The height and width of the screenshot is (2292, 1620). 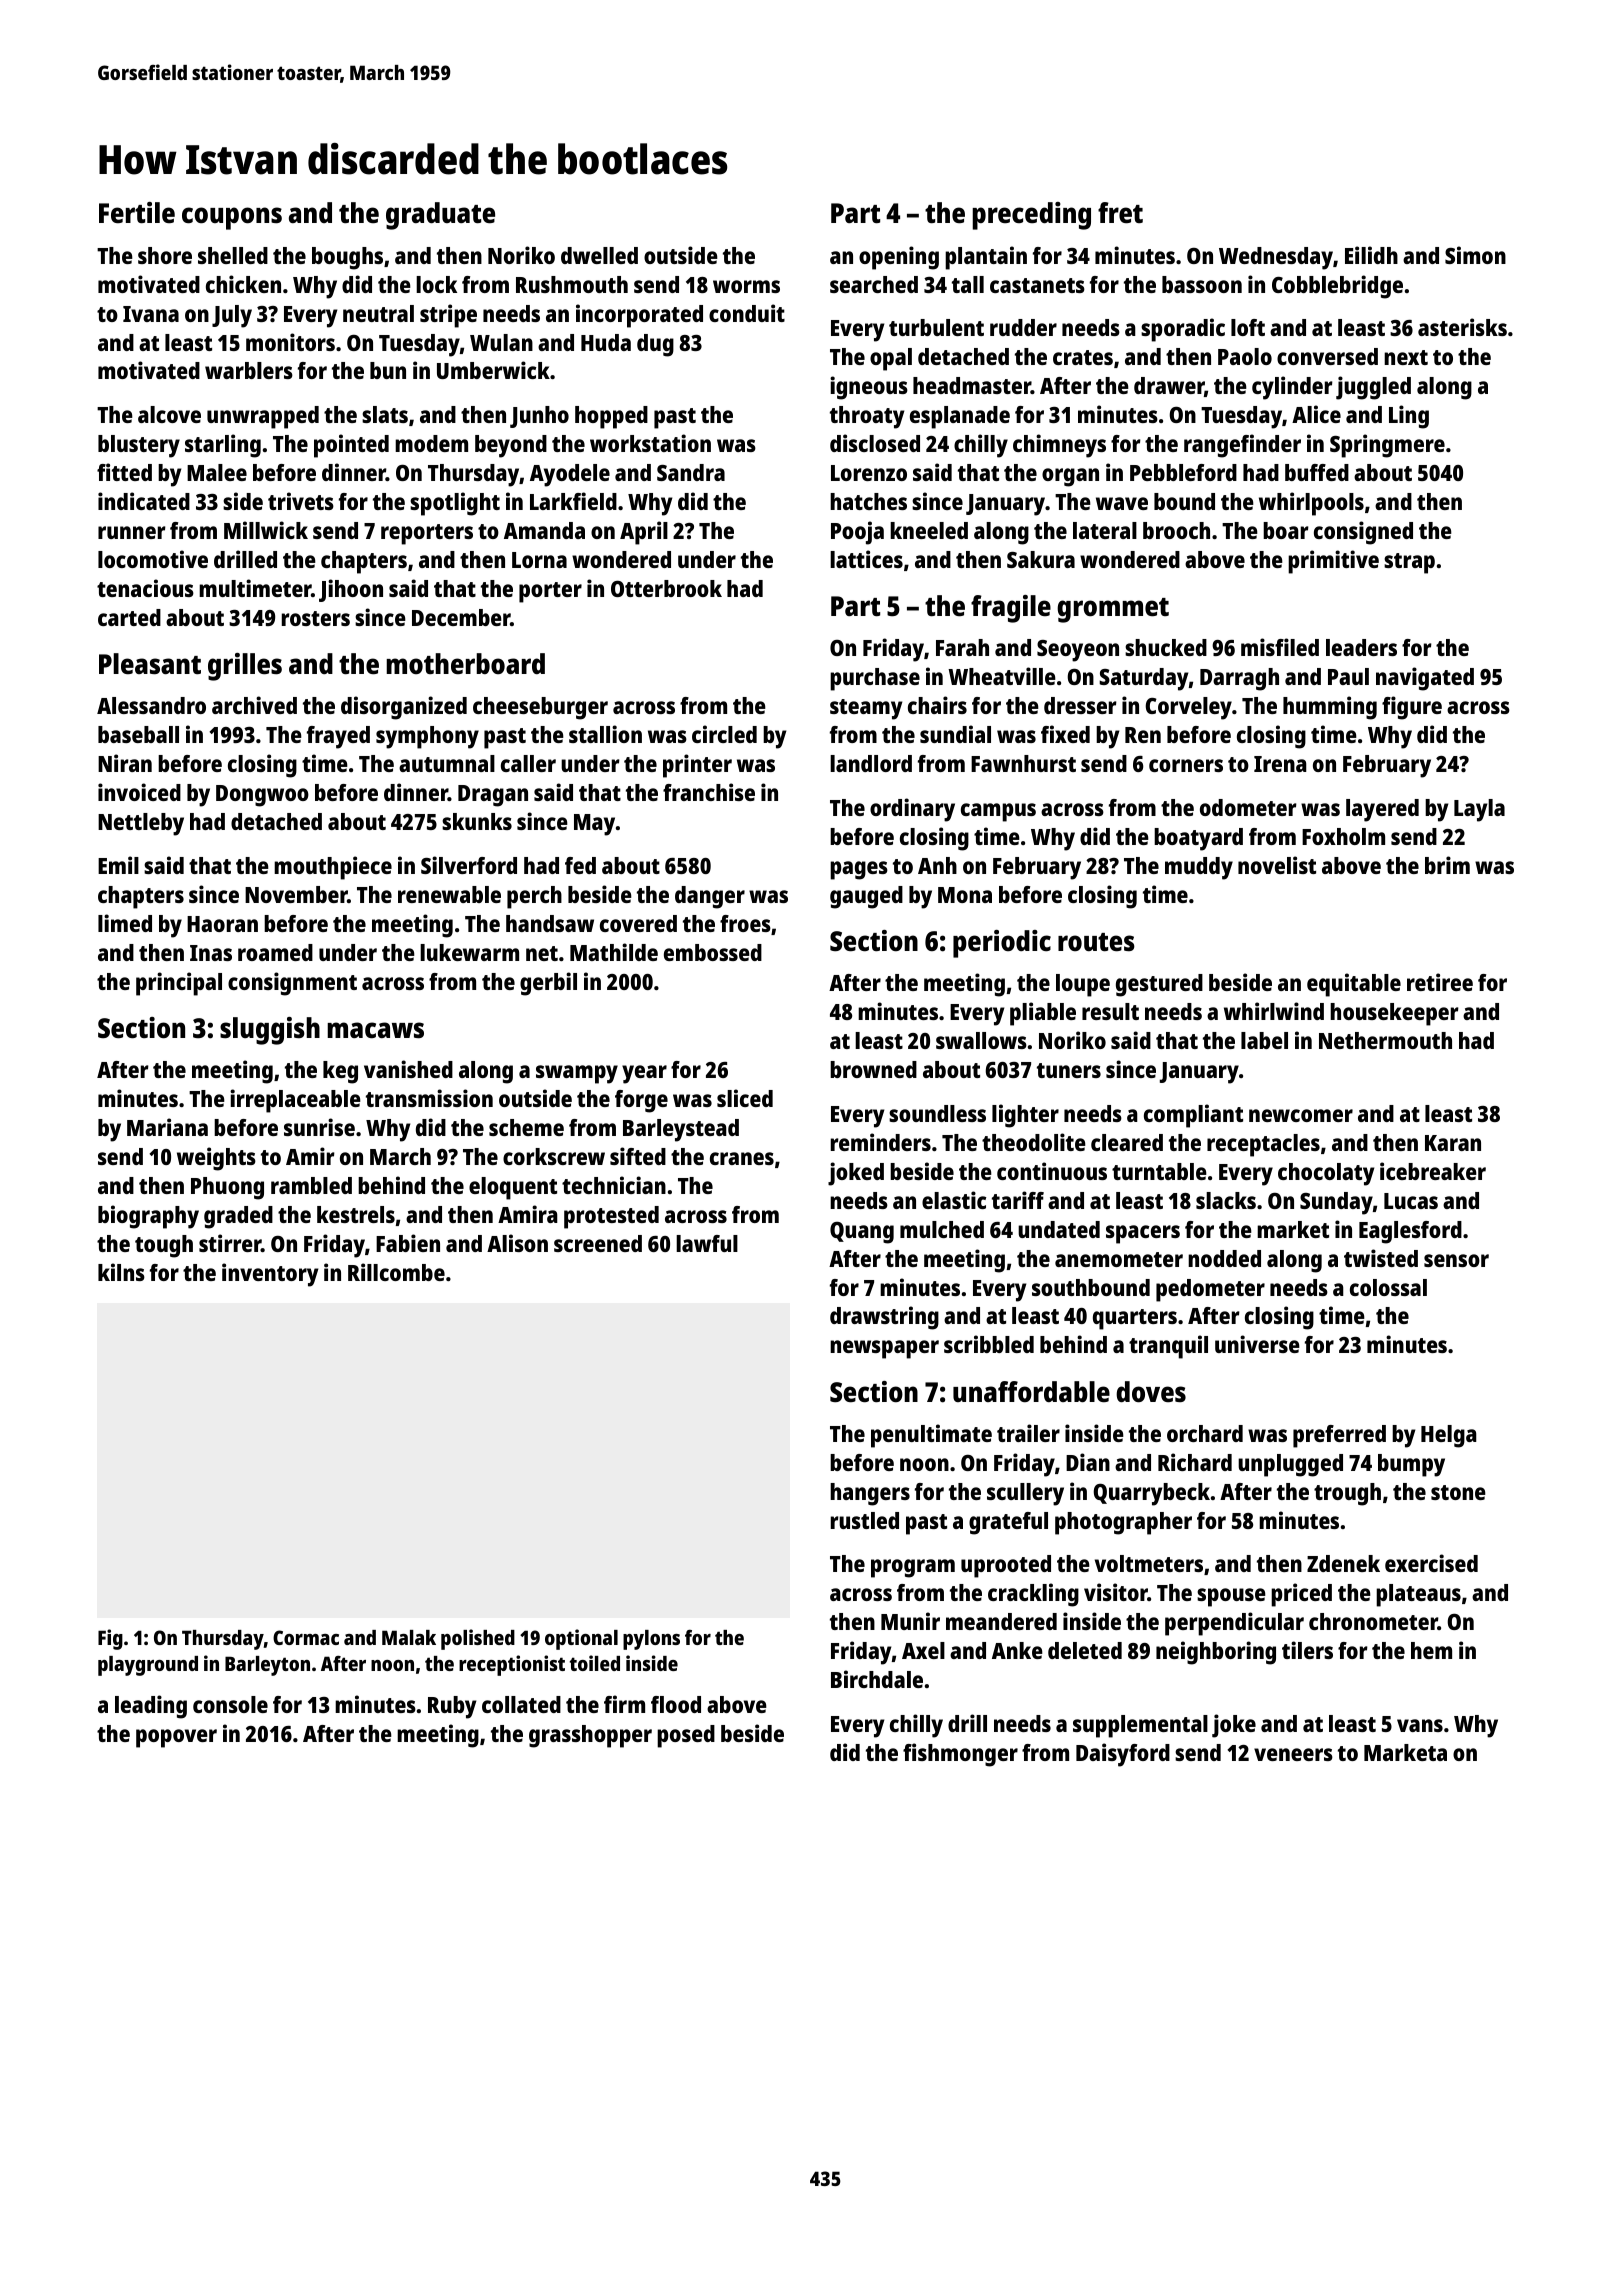 I want to click on popover, so click(x=176, y=1738).
